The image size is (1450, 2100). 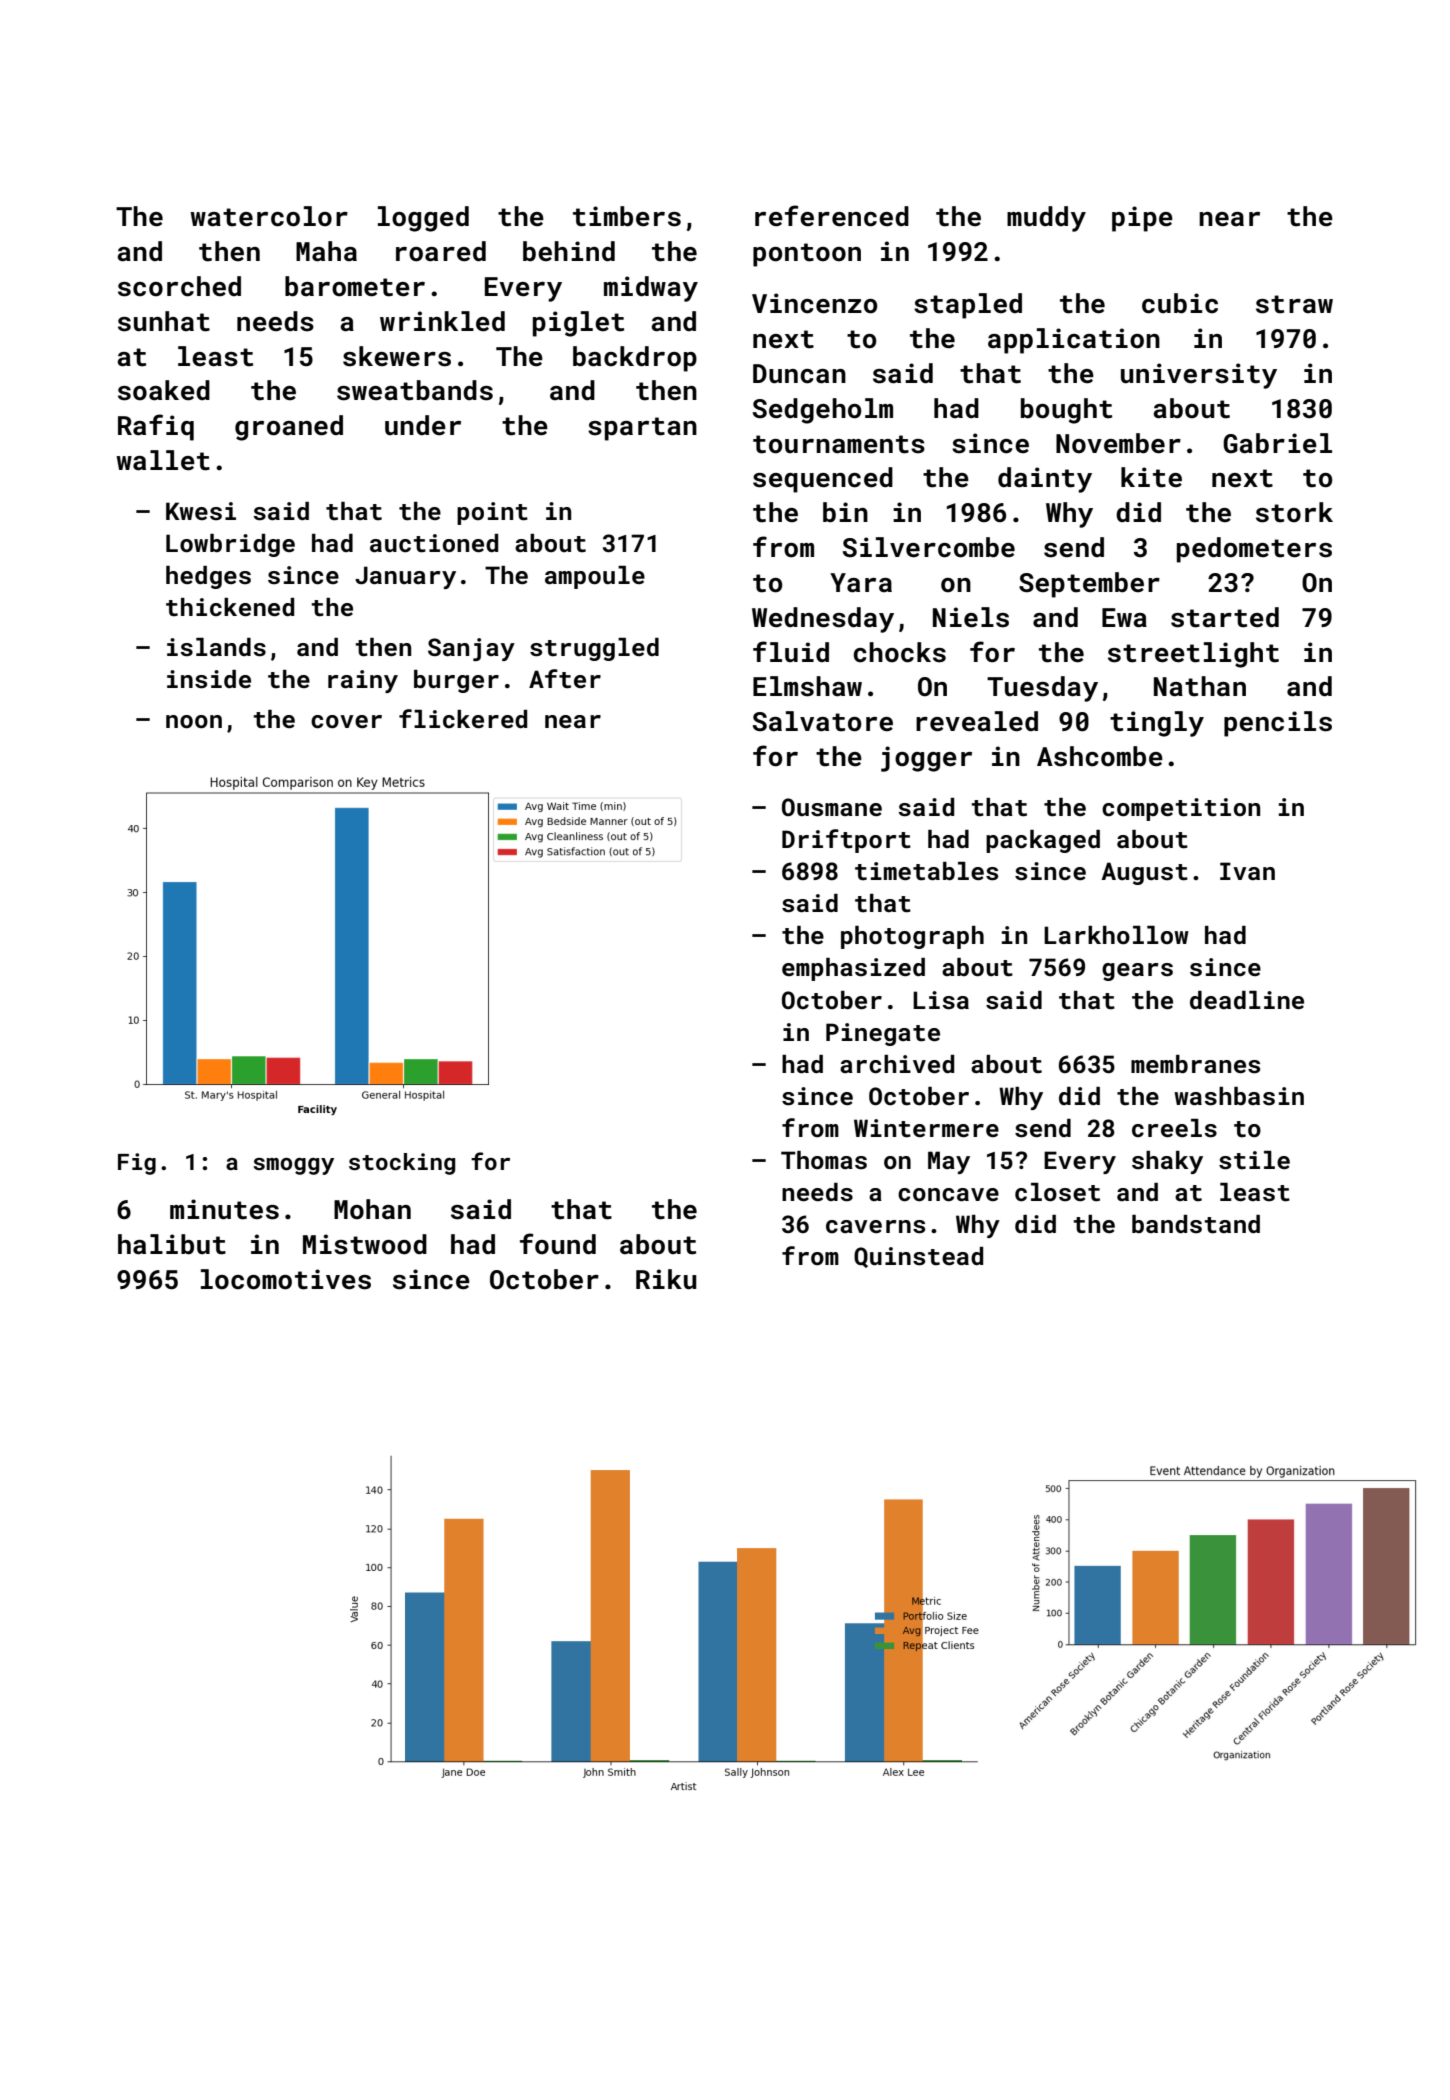 What do you see at coordinates (1046, 219) in the image?
I see `muddy` at bounding box center [1046, 219].
